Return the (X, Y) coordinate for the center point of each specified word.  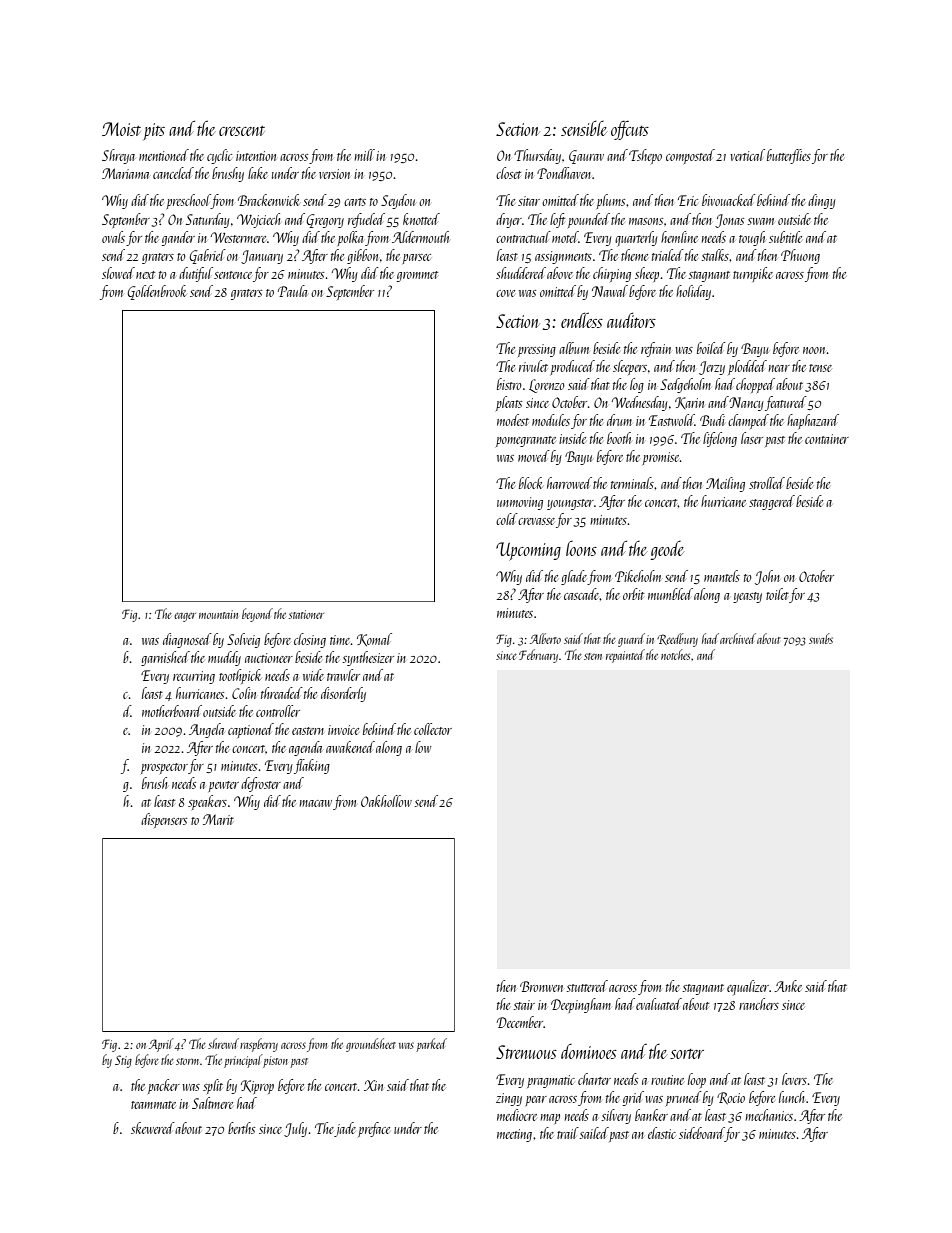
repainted (625, 656)
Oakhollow (386, 801)
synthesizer (368, 658)
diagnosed (187, 640)
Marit (218, 819)
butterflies (789, 156)
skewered (153, 1128)
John (767, 577)
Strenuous (526, 1052)
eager (185, 617)
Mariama (125, 173)
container (827, 439)
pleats (509, 403)
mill (364, 155)
